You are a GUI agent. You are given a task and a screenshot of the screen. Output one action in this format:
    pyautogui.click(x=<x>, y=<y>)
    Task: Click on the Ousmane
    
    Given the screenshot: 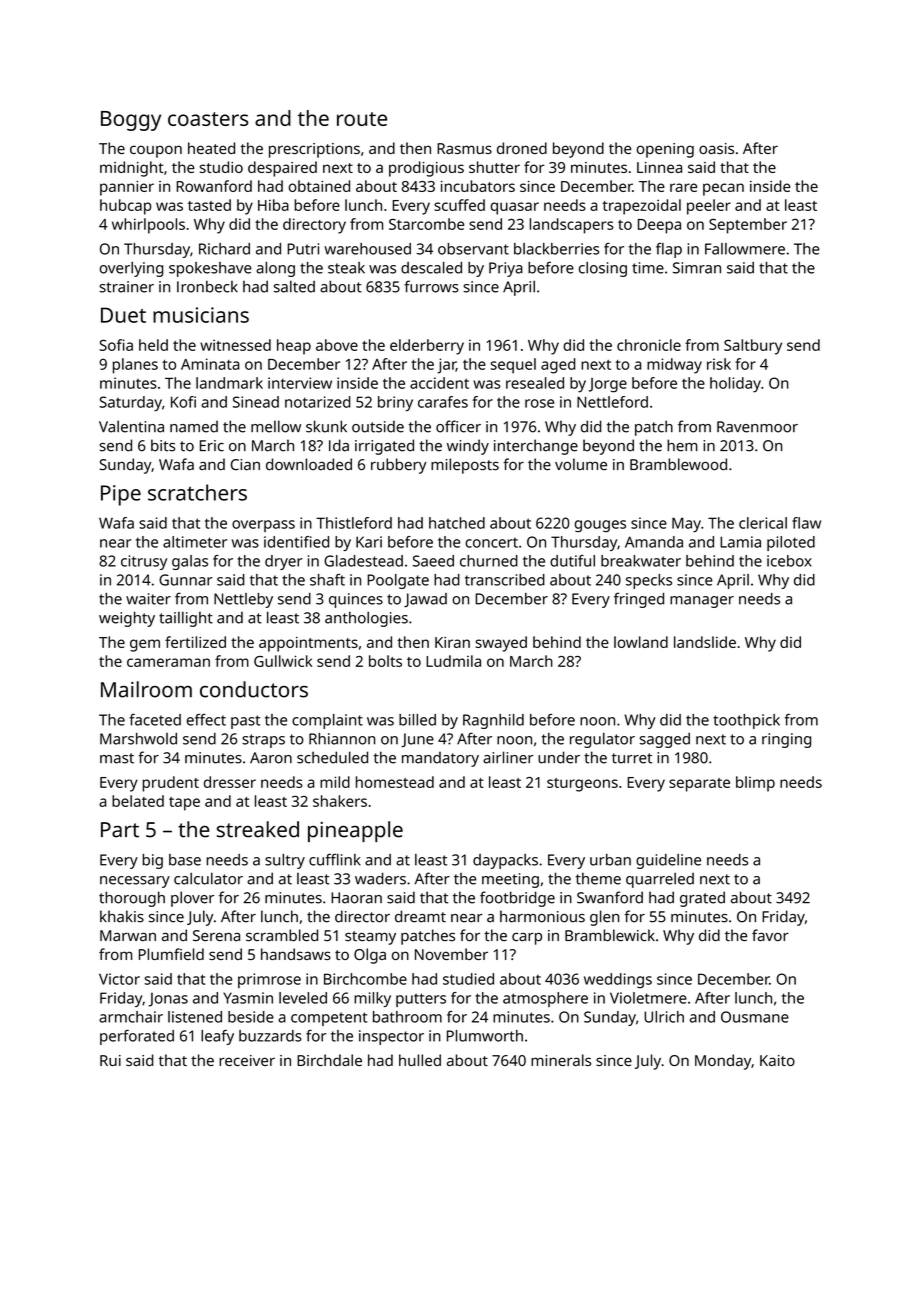 What is the action you would take?
    pyautogui.click(x=755, y=1017)
